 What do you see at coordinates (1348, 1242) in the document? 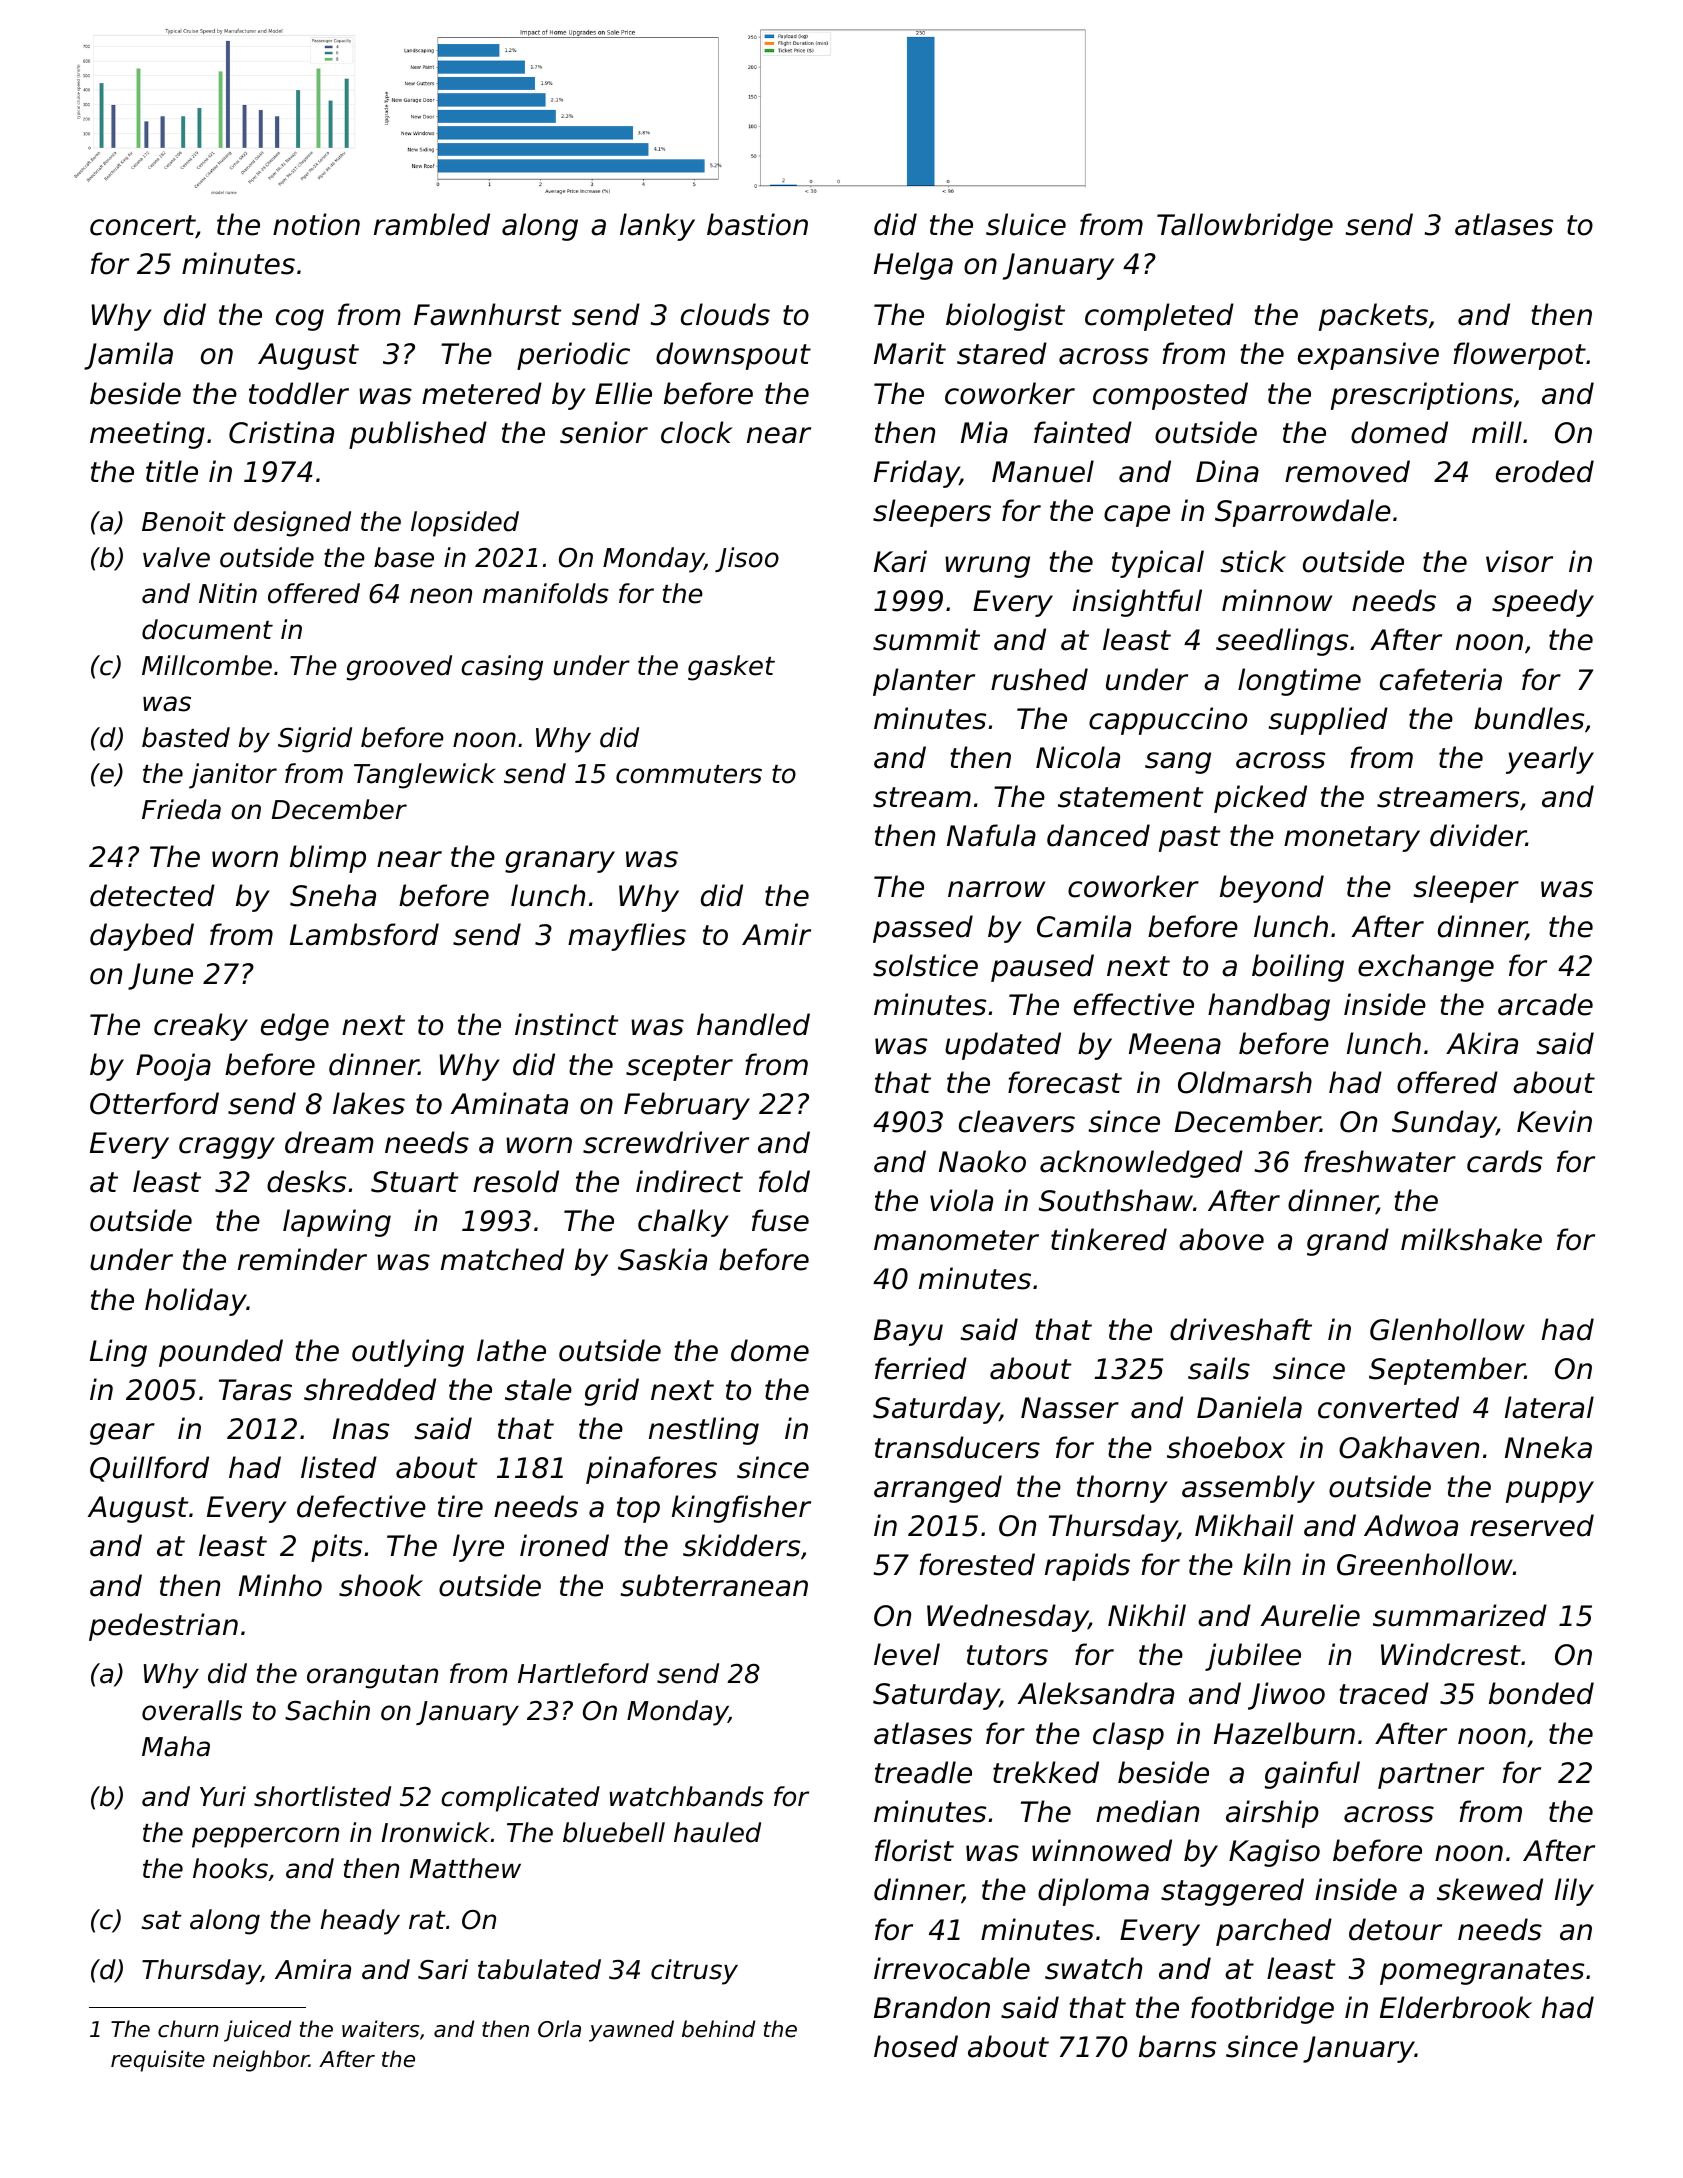
I see `grand` at bounding box center [1348, 1242].
